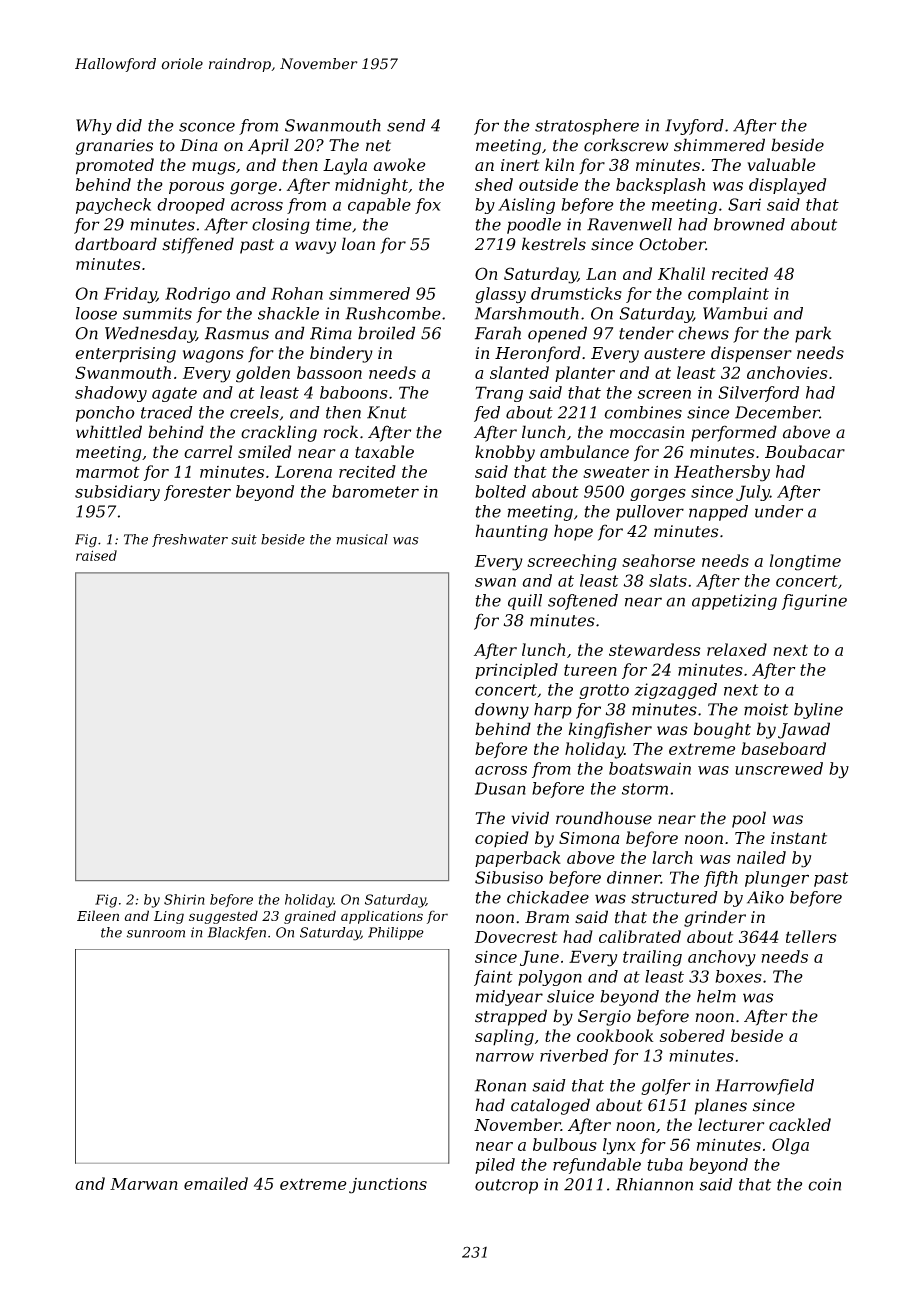  What do you see at coordinates (573, 532) in the image?
I see `hope` at bounding box center [573, 532].
